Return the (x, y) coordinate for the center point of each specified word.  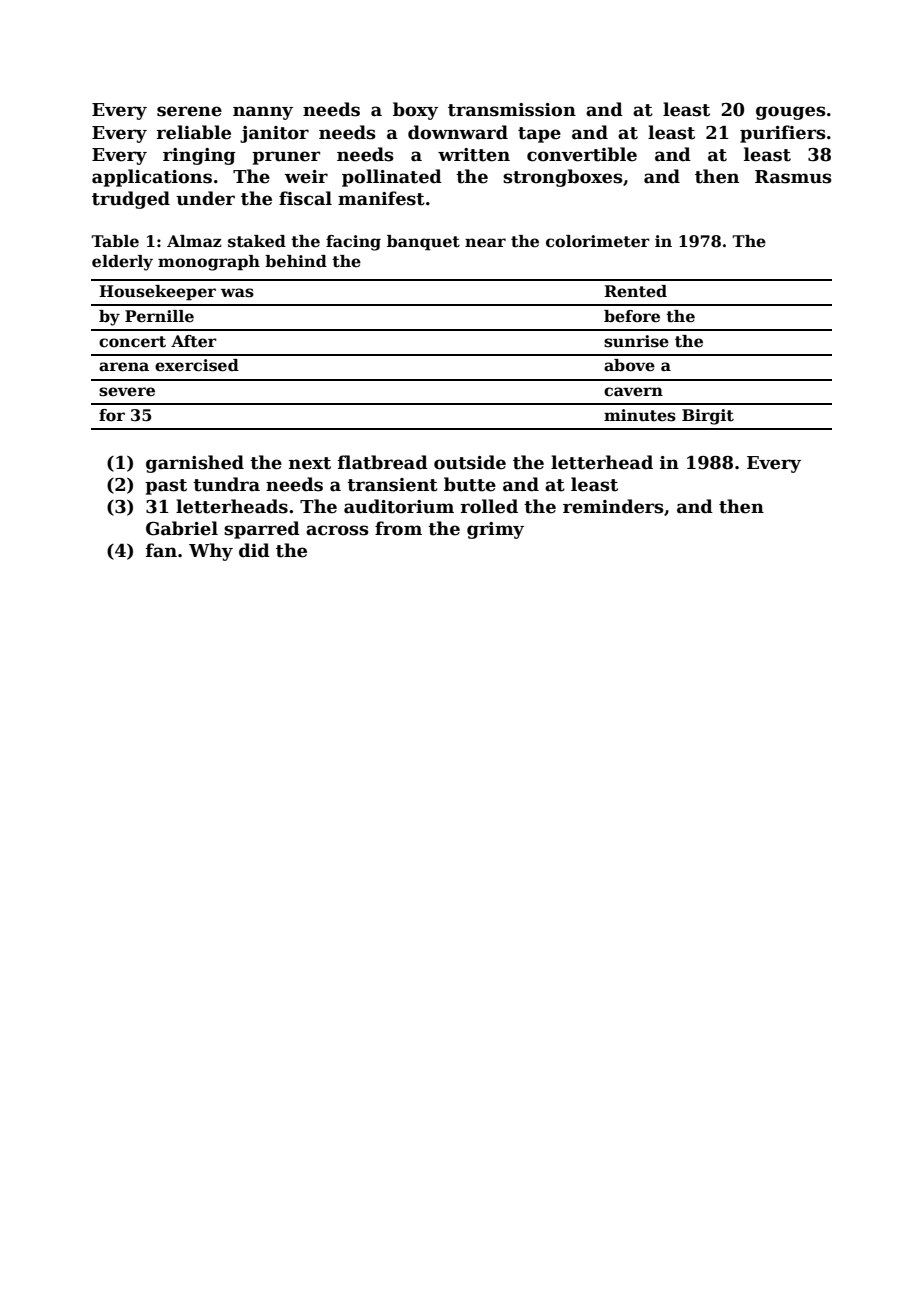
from (398, 528)
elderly (122, 263)
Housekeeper (157, 293)
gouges (791, 113)
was (237, 293)
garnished (195, 464)
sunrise (636, 341)
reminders (613, 506)
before (632, 316)
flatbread (383, 462)
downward (458, 132)
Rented (635, 291)
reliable (193, 132)
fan (161, 550)
